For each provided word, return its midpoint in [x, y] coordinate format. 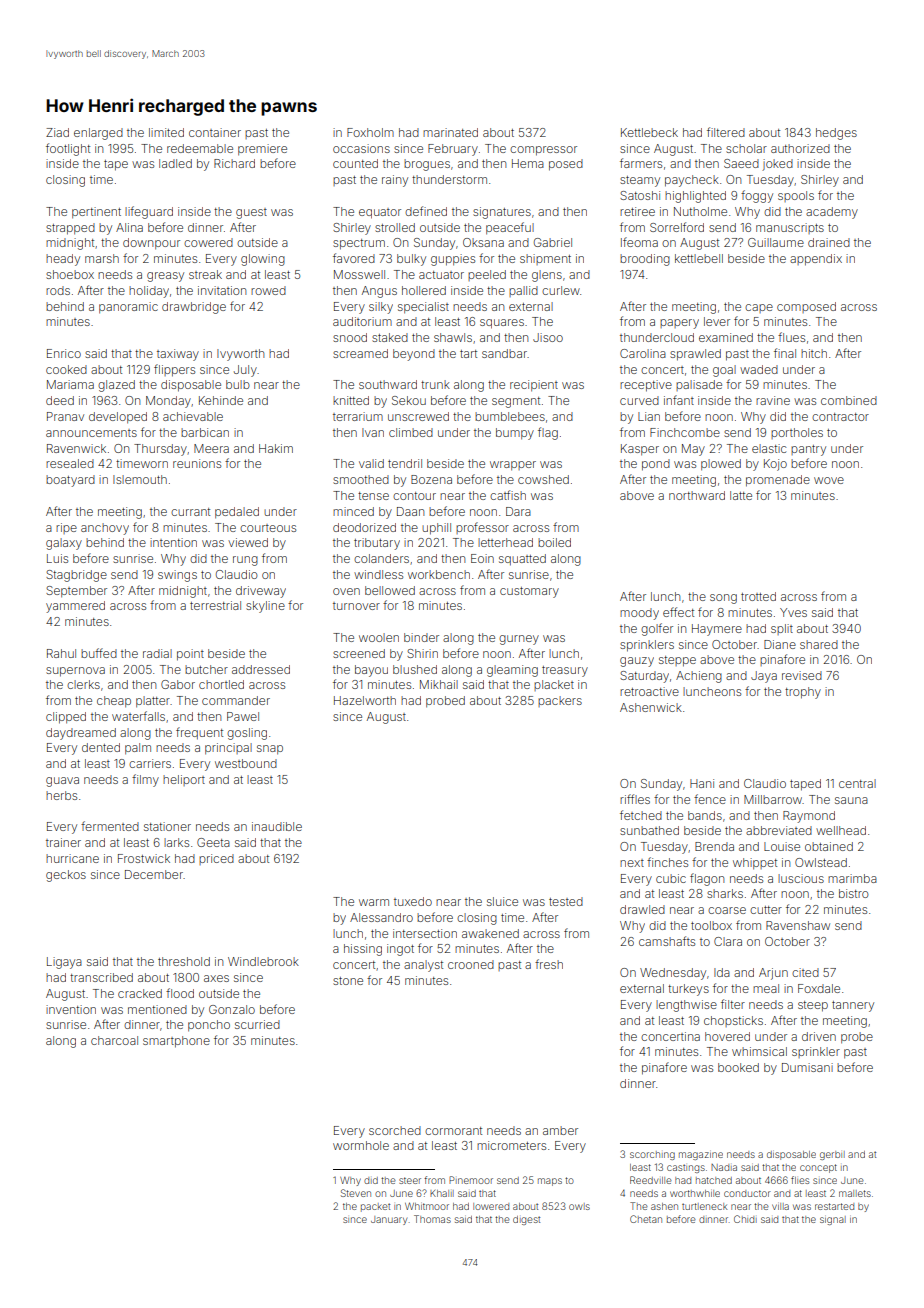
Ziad [57, 132]
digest [526, 1220]
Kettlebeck [649, 132]
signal [833, 1220]
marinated [450, 132]
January [389, 1220]
